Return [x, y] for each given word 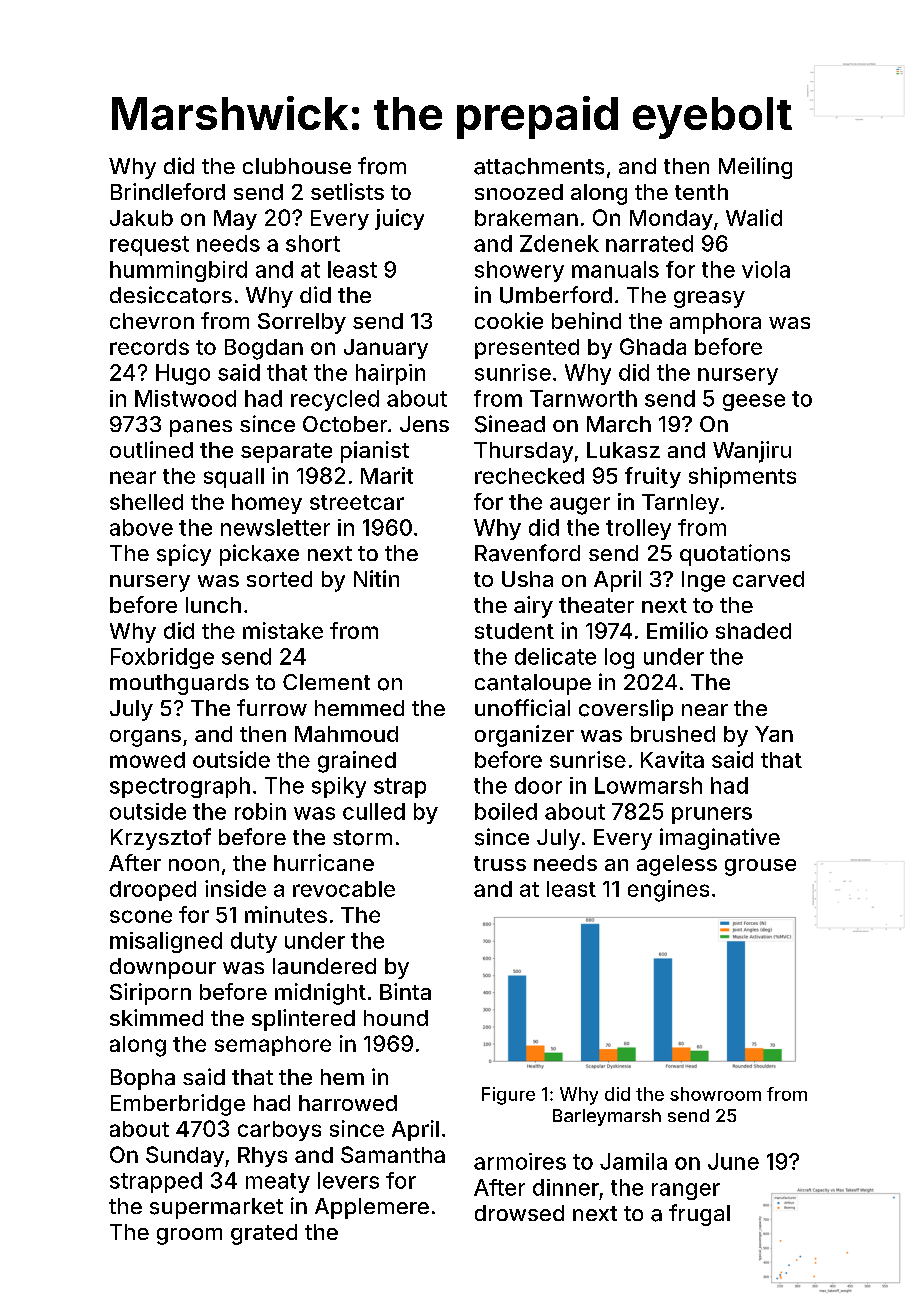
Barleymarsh [607, 1117]
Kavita [672, 759]
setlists [347, 191]
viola [766, 269]
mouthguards [179, 684]
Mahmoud [346, 734]
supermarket [216, 1208]
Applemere [372, 1208]
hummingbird [178, 271]
